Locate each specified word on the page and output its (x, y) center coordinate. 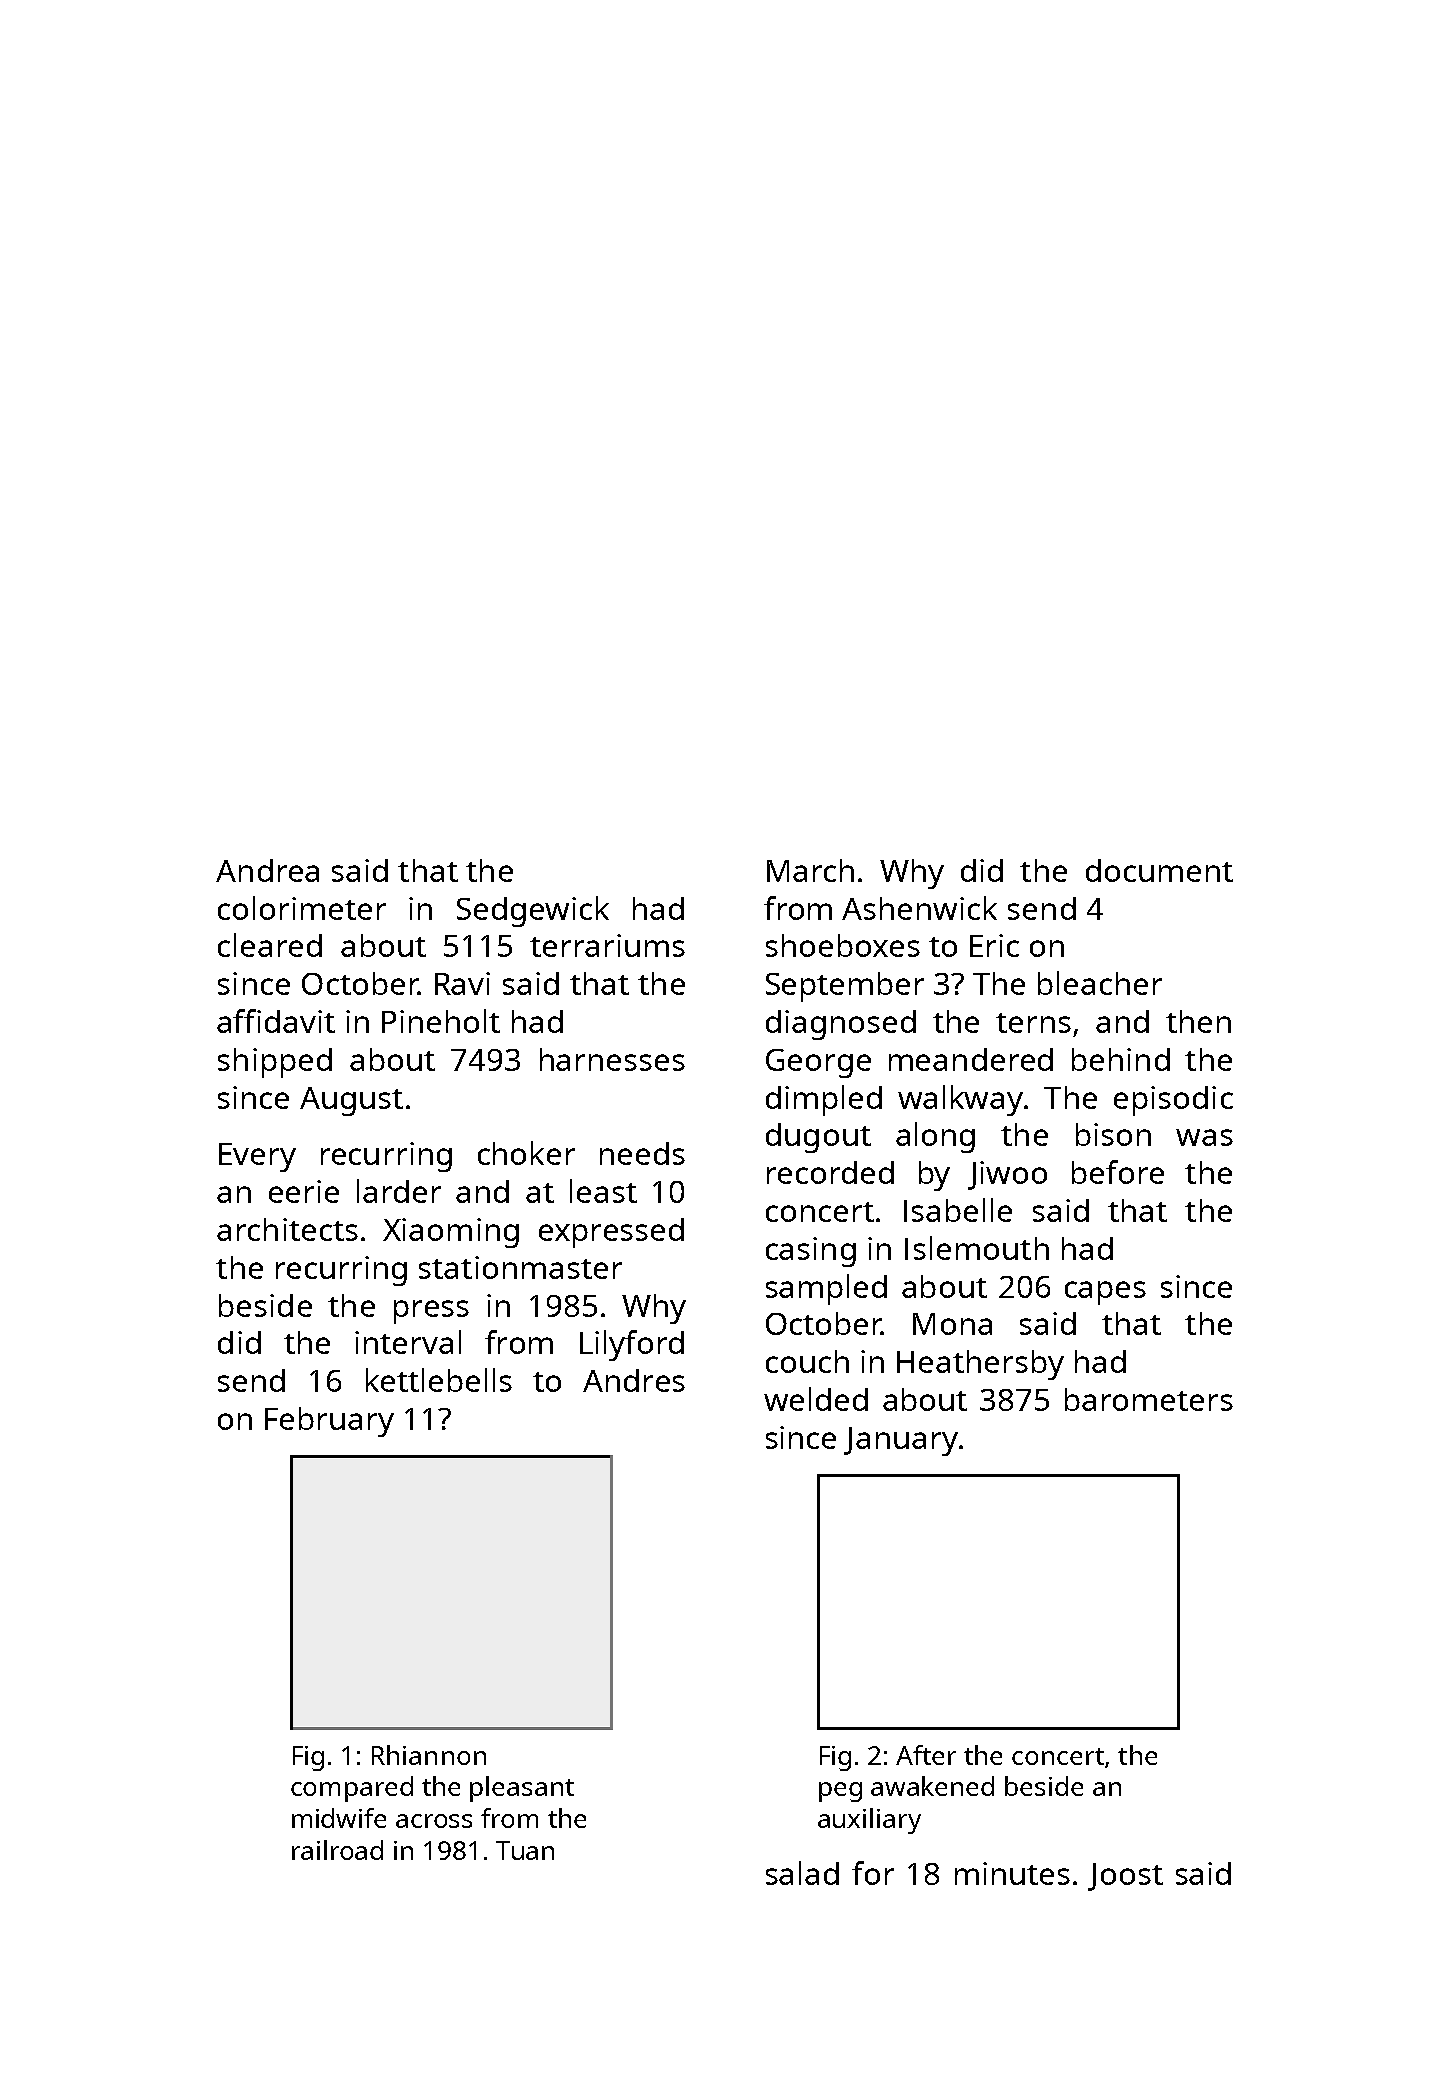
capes (1105, 1293)
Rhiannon (429, 1755)
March (810, 870)
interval (408, 1342)
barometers (1149, 1399)
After (926, 1755)
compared (352, 1789)
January (901, 1441)
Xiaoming (451, 1233)
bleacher (1100, 983)
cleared (270, 945)
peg (840, 1792)
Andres (634, 1380)
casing (811, 1252)
